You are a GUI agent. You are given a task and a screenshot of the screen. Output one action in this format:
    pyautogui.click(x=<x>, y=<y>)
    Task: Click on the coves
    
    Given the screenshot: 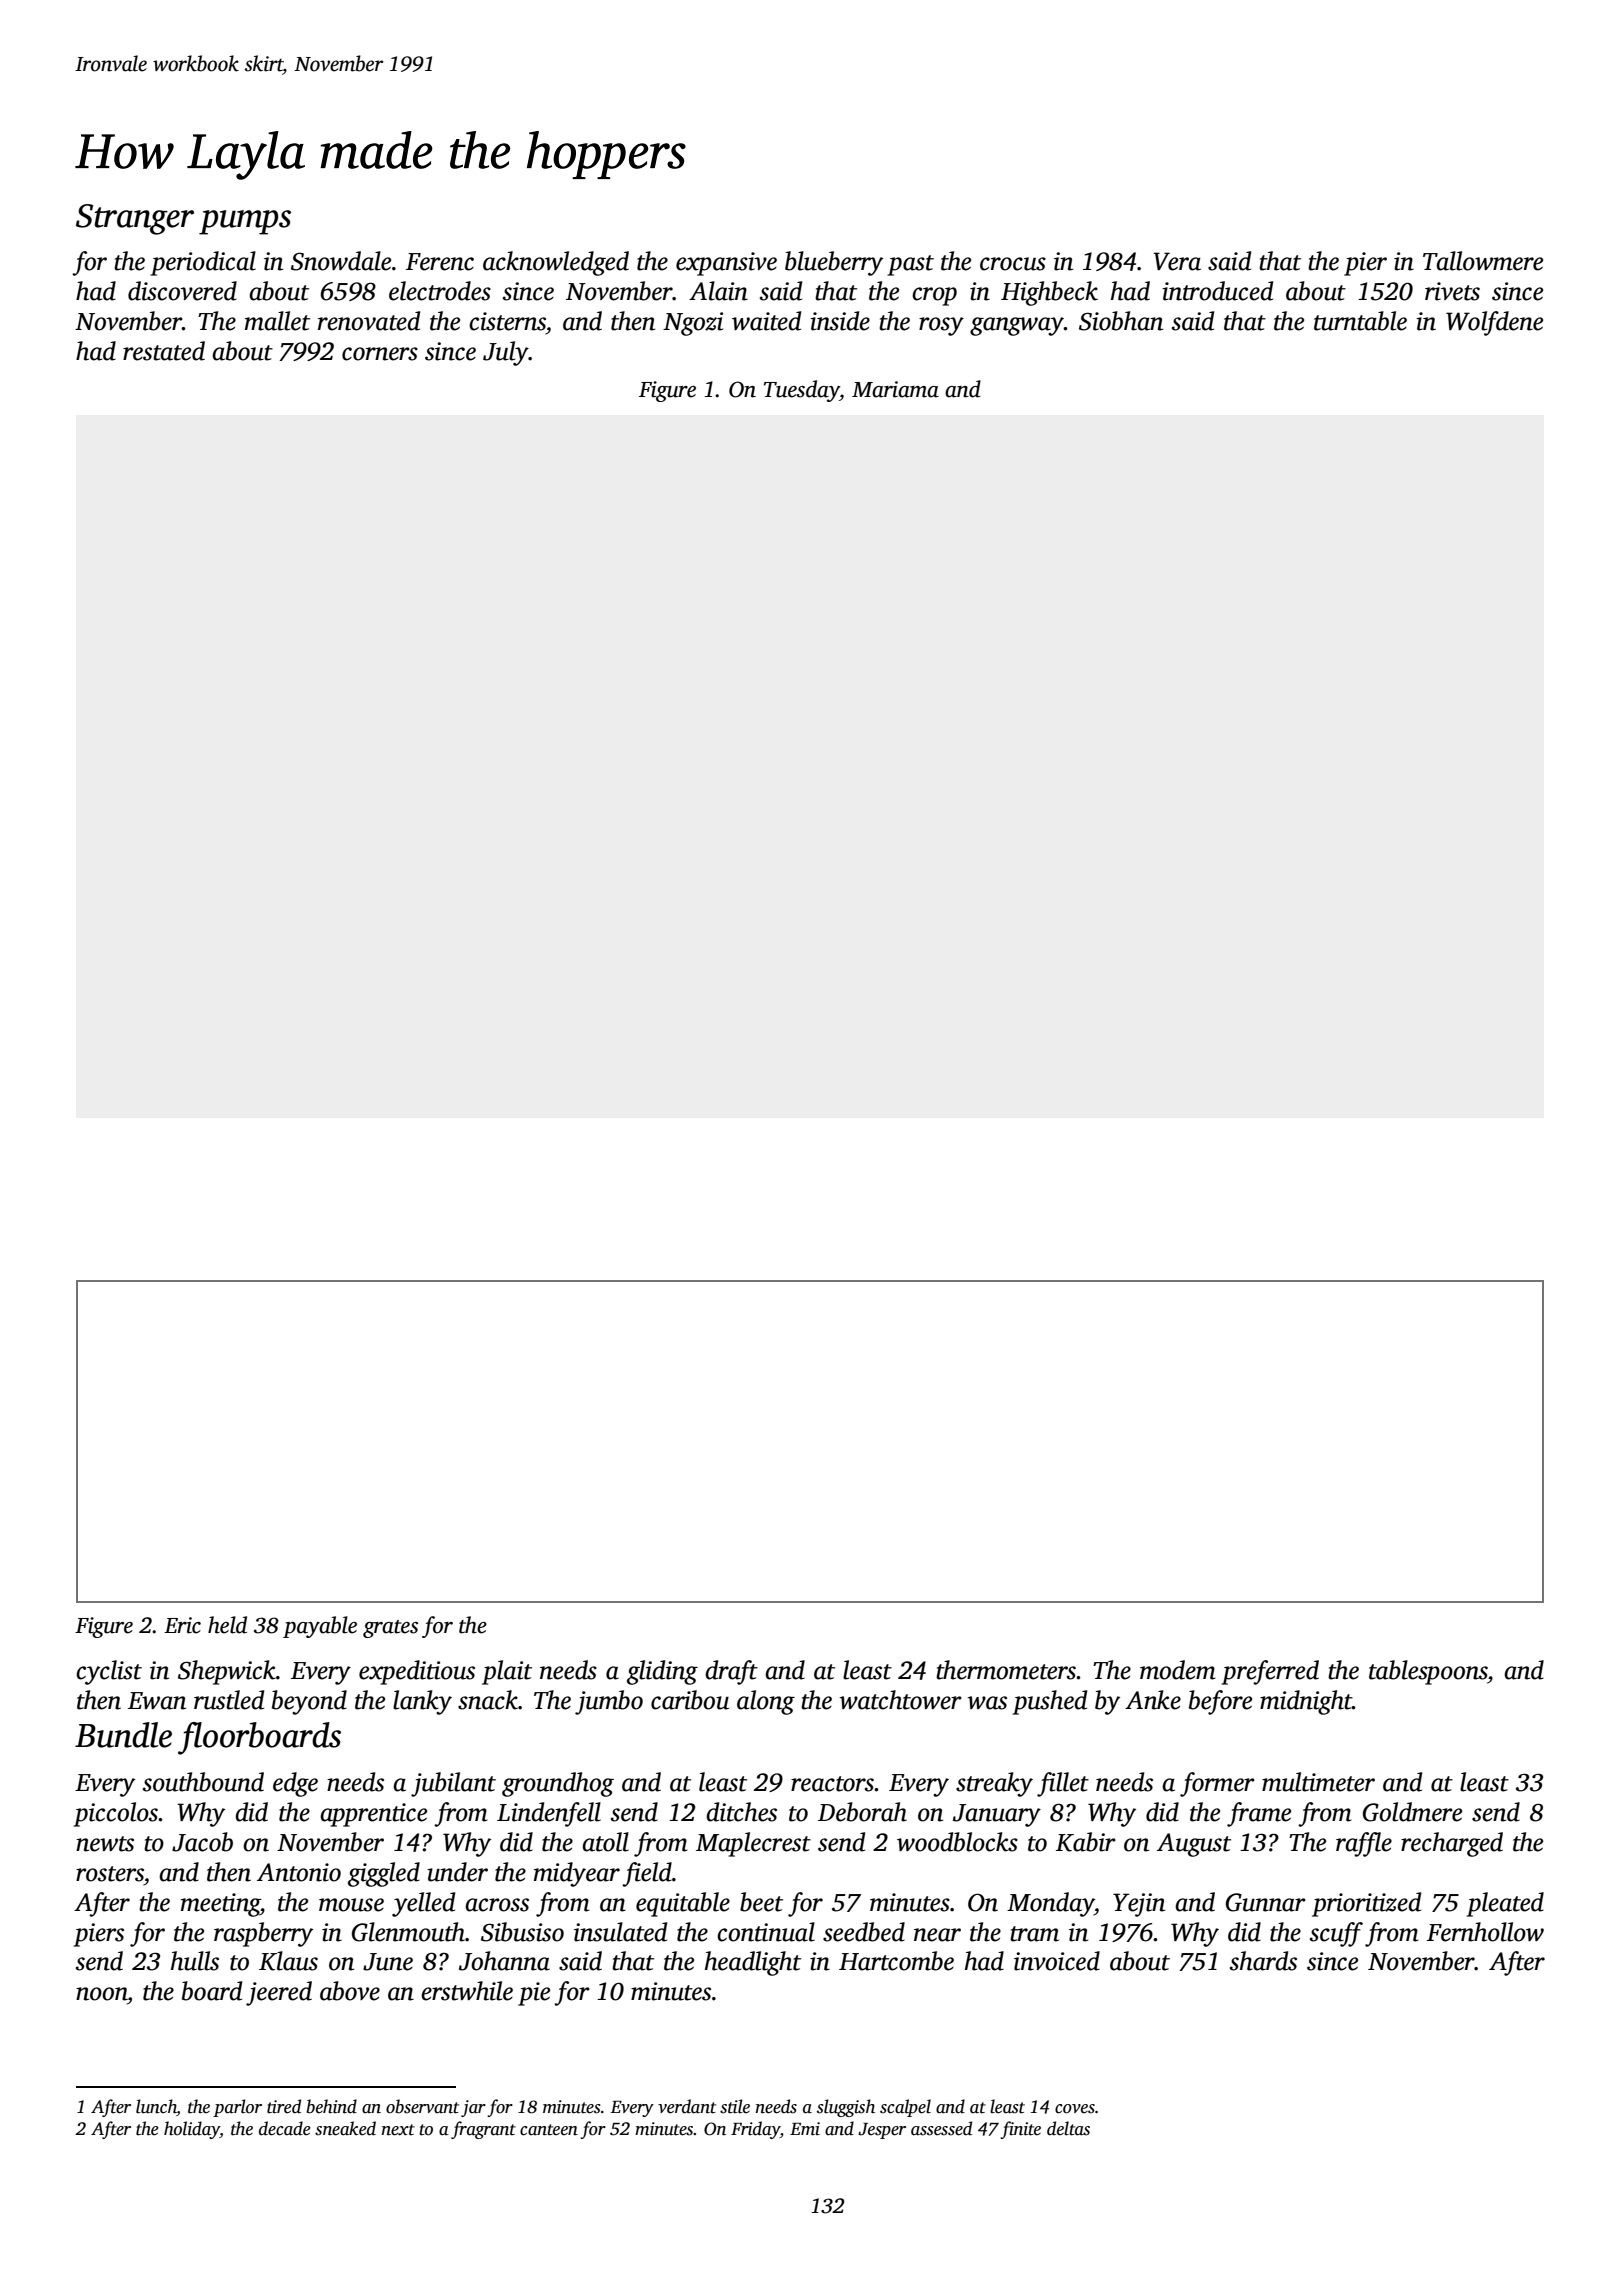 What is the action you would take?
    pyautogui.click(x=1075, y=2109)
